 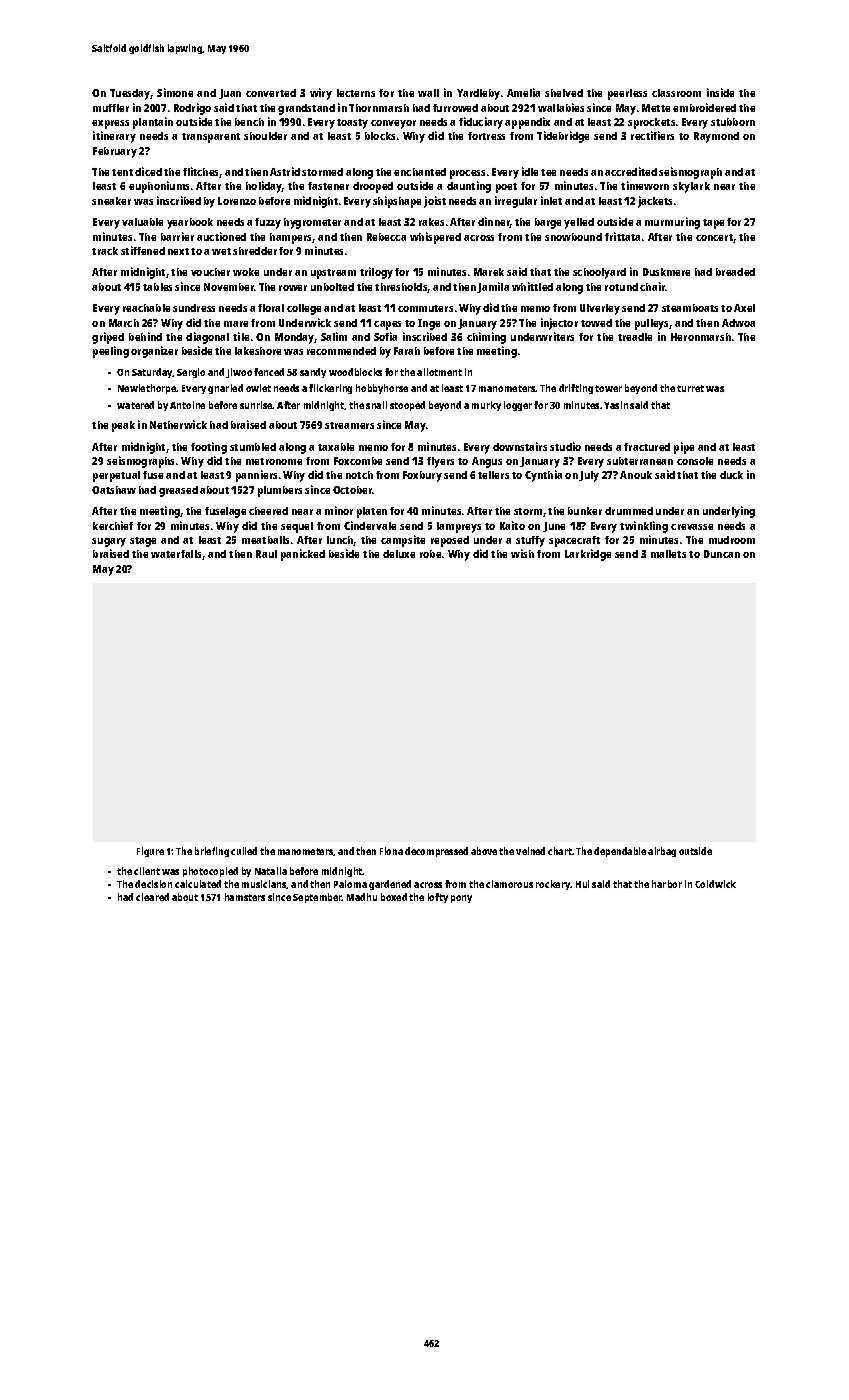 I want to click on Paloma, so click(x=350, y=884).
